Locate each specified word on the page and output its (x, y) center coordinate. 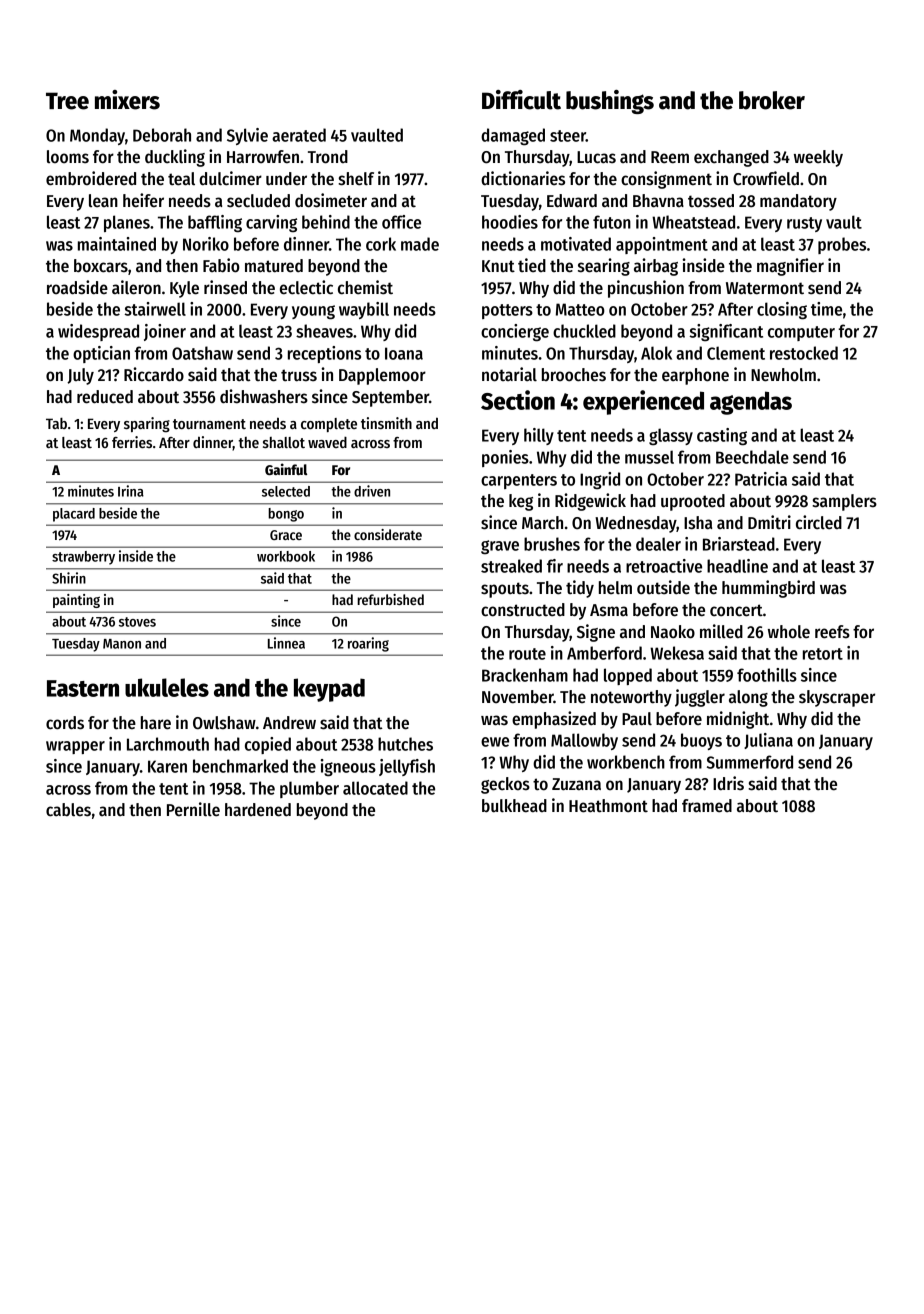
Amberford (604, 653)
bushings (610, 102)
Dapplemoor (382, 376)
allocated (375, 788)
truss (299, 375)
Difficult (521, 100)
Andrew (289, 723)
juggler (700, 698)
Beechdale (752, 457)
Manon (122, 644)
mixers (127, 100)
